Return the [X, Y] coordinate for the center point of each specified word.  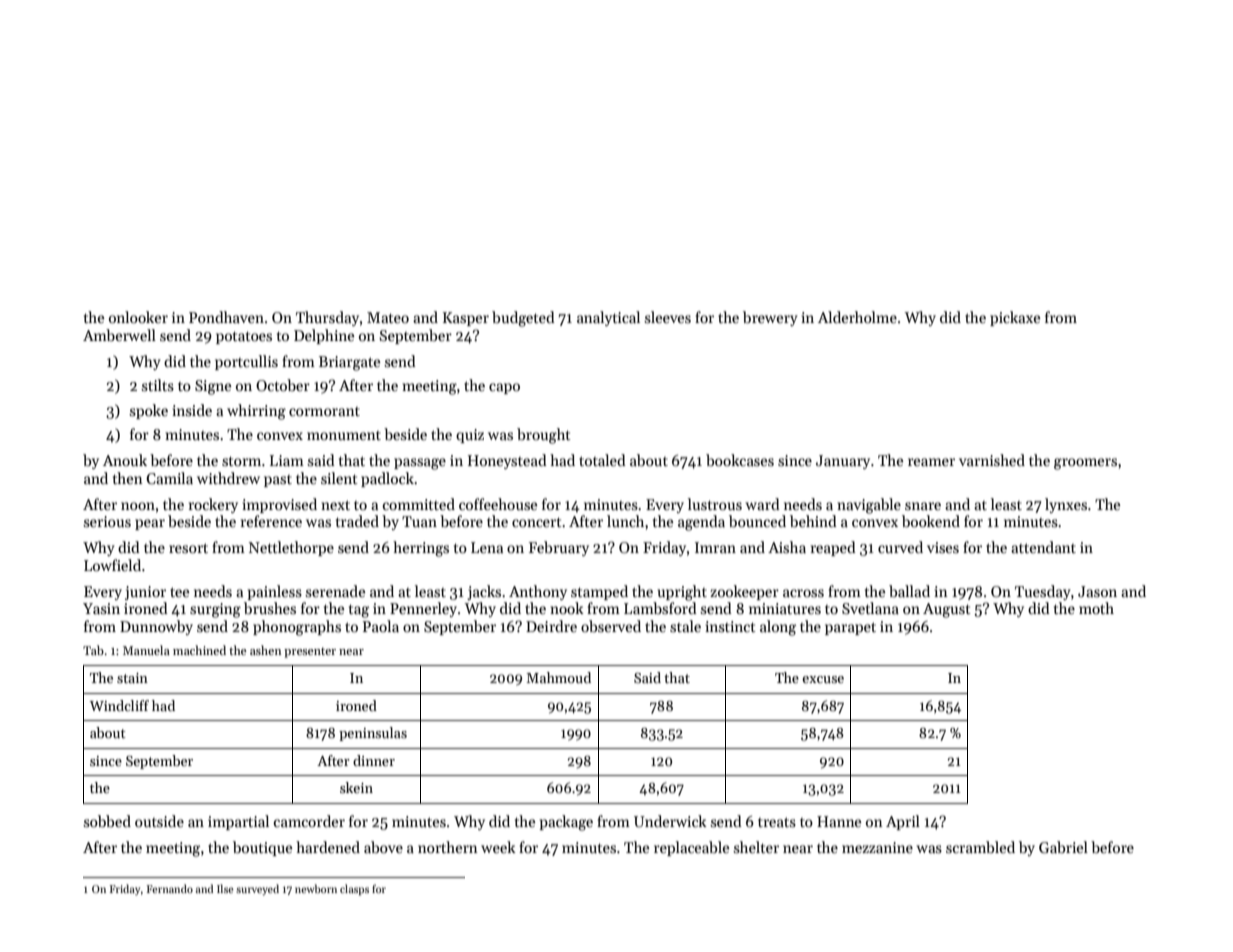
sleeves [668, 317]
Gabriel [1063, 847]
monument [344, 435]
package [566, 823]
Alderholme [857, 317]
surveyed [257, 889]
